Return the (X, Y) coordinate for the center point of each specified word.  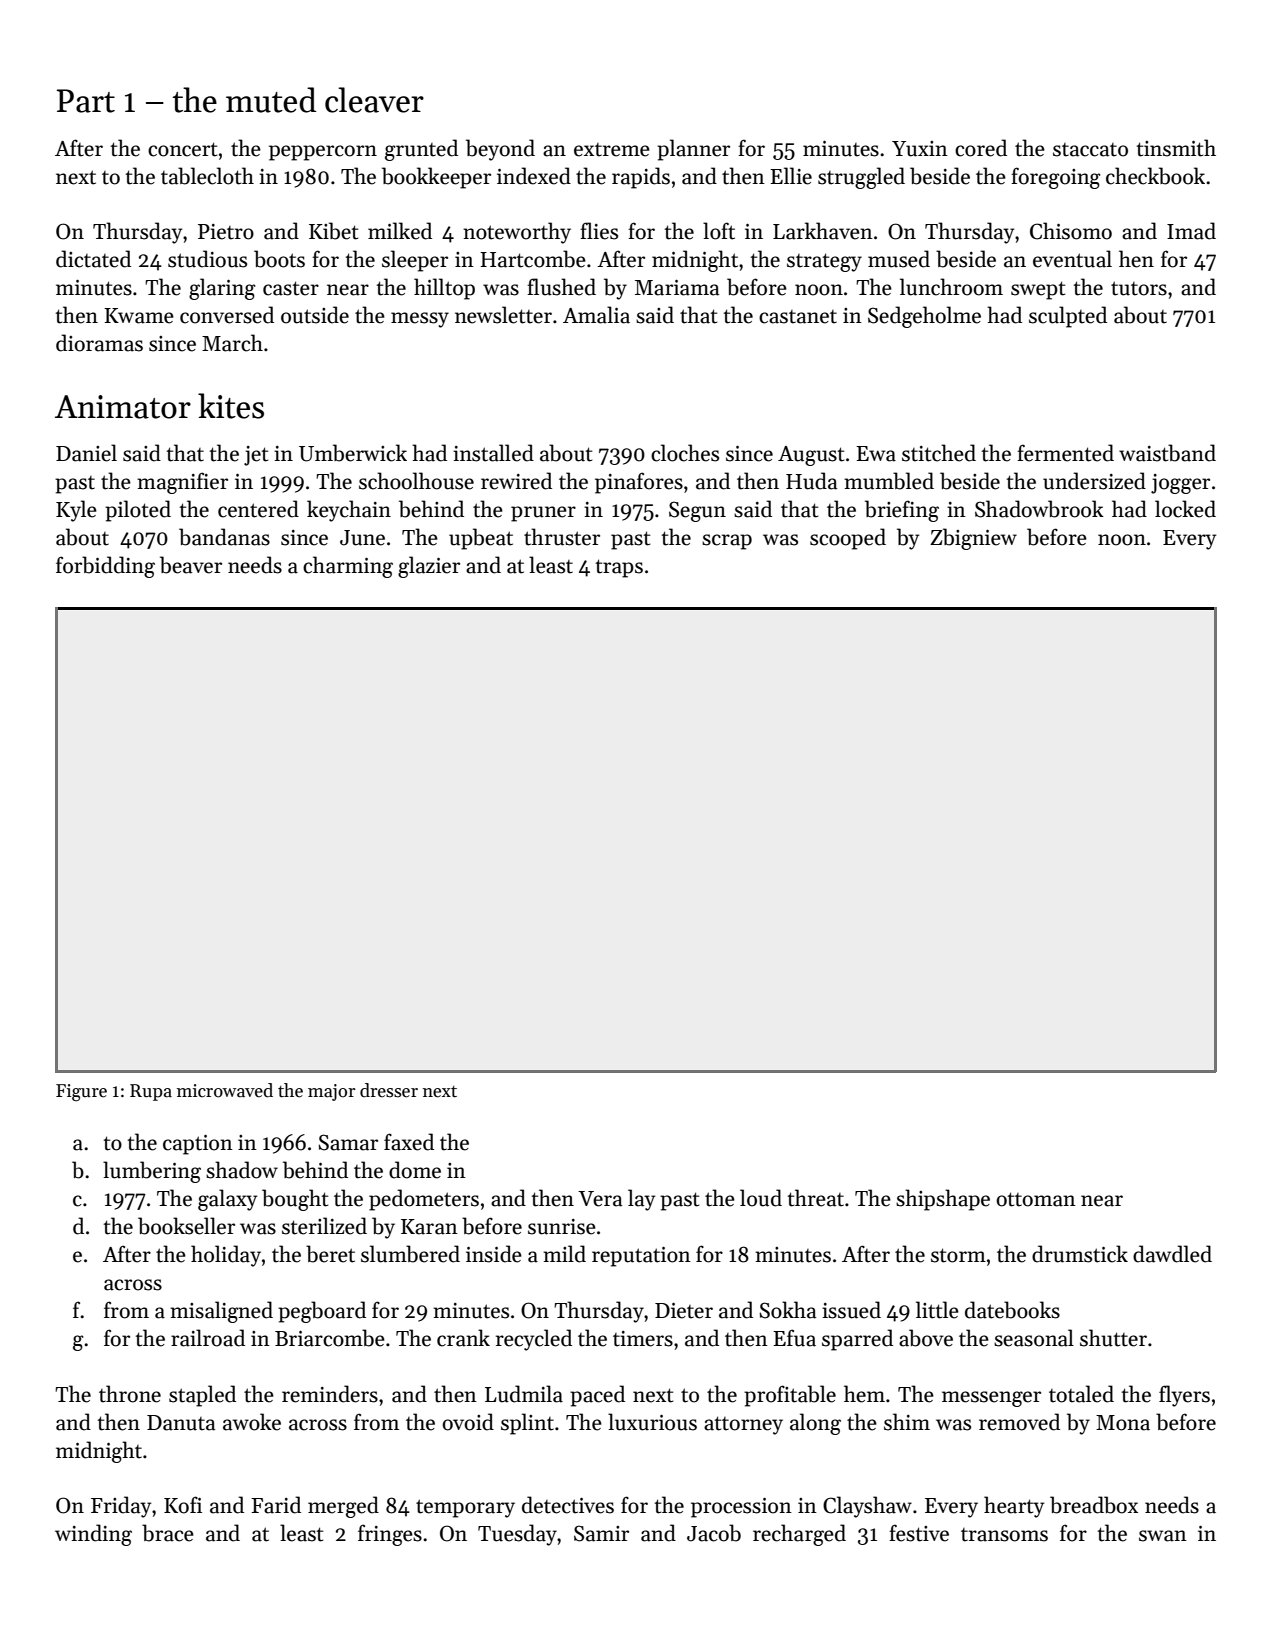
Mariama (677, 288)
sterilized (324, 1226)
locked (1185, 509)
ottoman (1036, 1199)
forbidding (105, 567)
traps (619, 568)
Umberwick (353, 453)
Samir (601, 1533)
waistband (1167, 453)
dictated (93, 259)
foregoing (1055, 178)
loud (761, 1198)
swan (1163, 1536)
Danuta (181, 1423)
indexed (534, 176)
